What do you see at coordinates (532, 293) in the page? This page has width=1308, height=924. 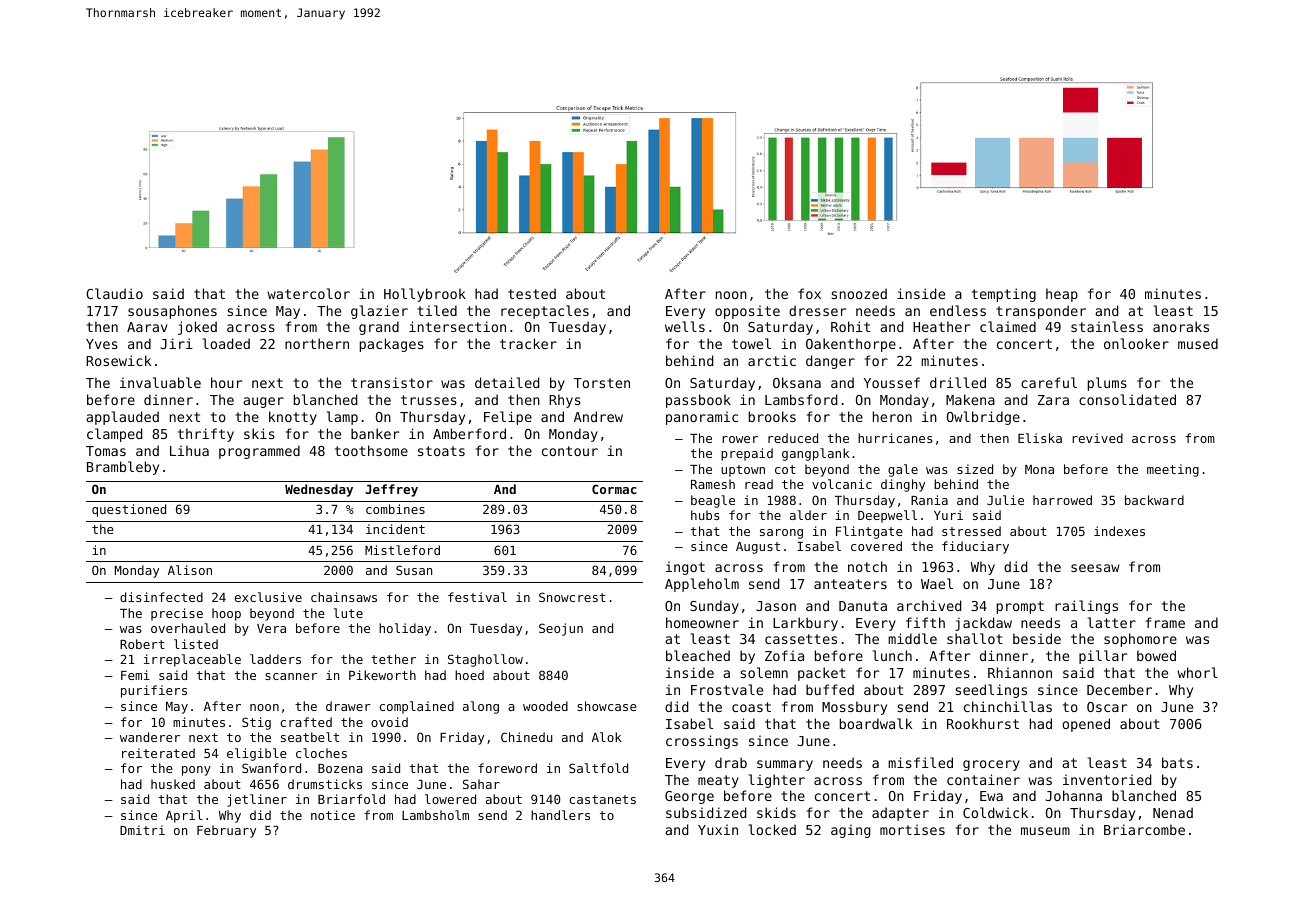 I see `tested` at bounding box center [532, 293].
